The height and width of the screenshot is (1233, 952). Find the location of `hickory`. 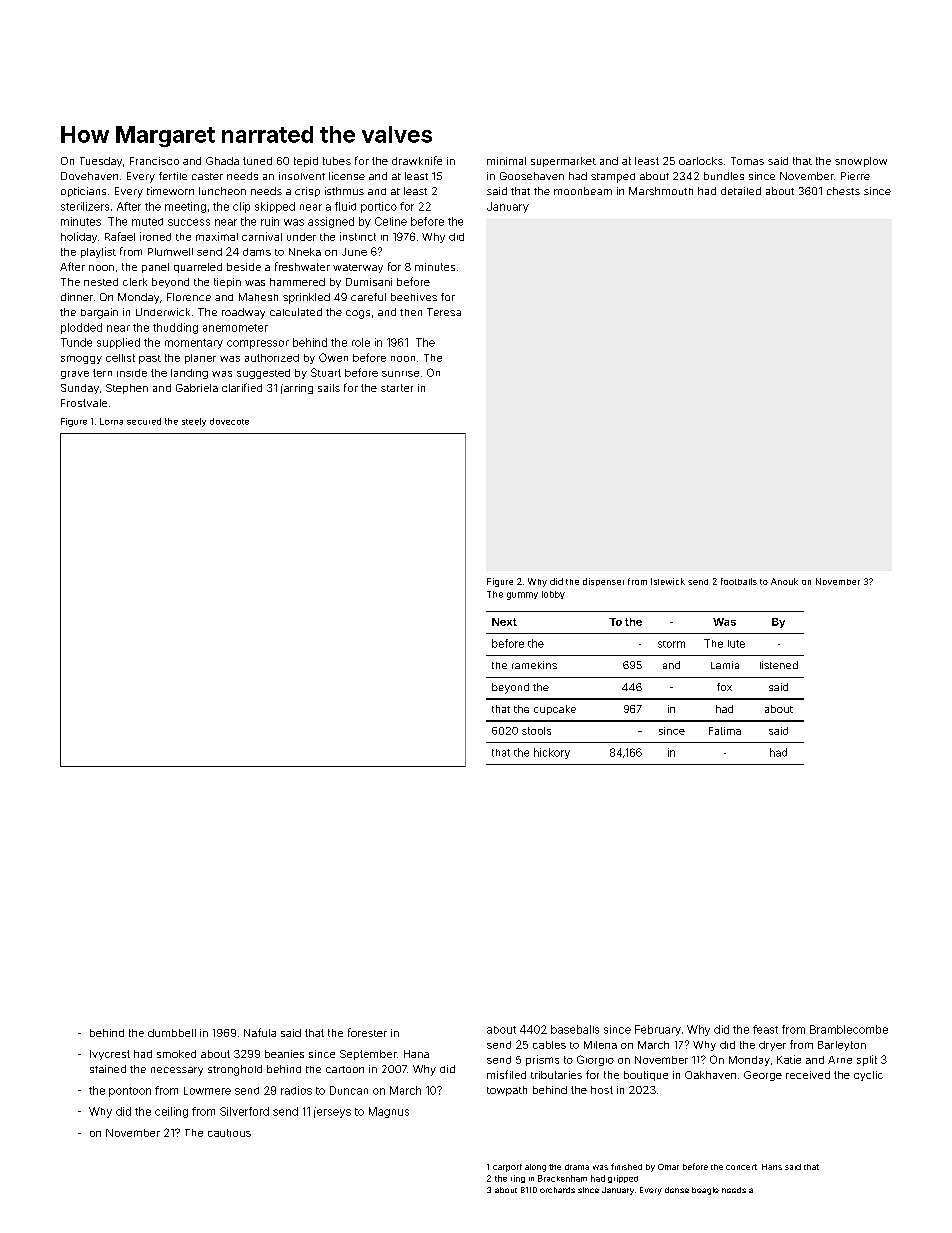

hickory is located at coordinates (552, 753).
